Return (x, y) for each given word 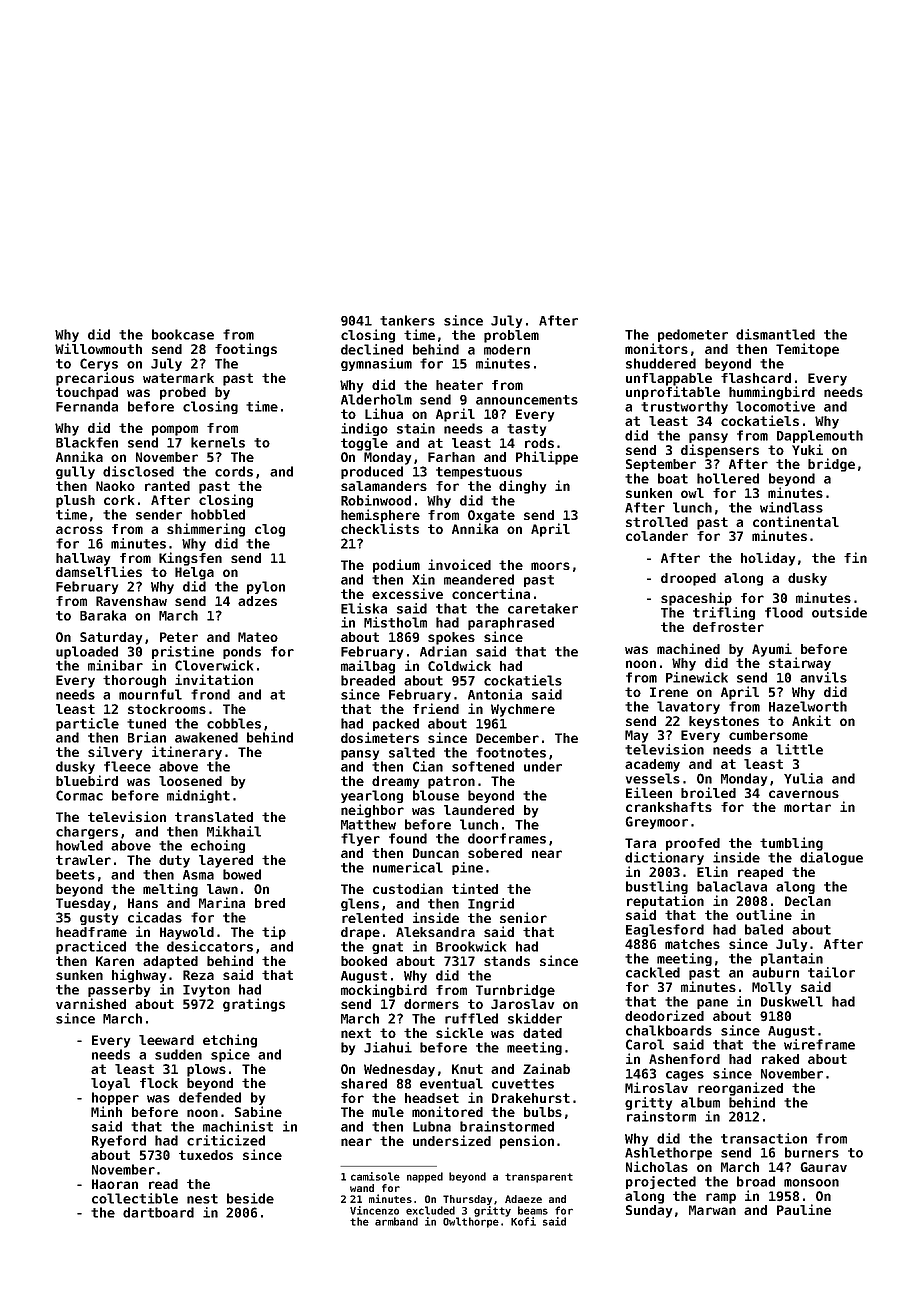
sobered (495, 853)
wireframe (819, 1044)
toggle (364, 444)
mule (388, 1112)
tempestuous (479, 473)
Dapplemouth (820, 436)
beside (250, 1198)
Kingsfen (190, 559)
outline (764, 914)
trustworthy (684, 407)
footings (246, 350)
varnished (91, 1003)
